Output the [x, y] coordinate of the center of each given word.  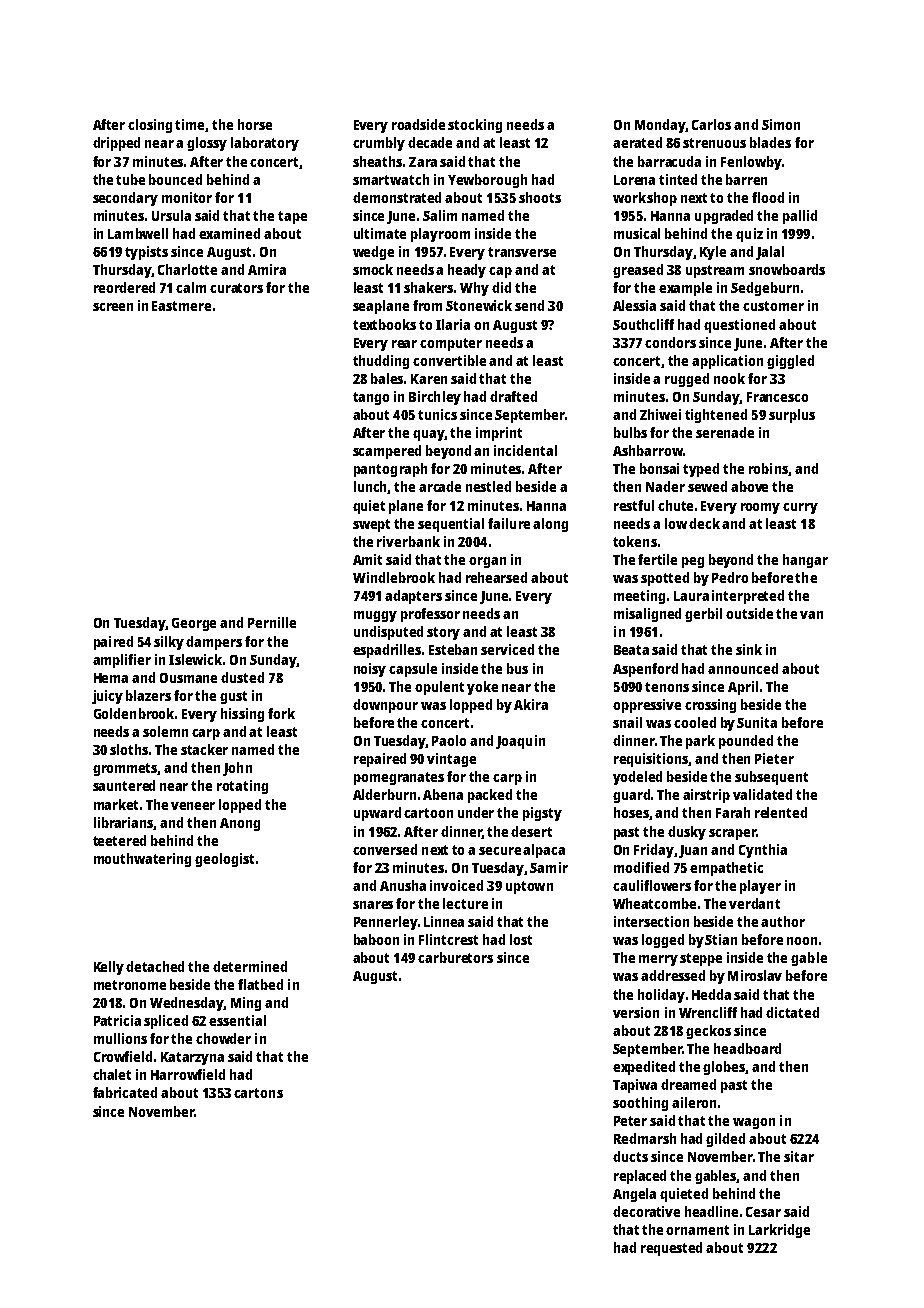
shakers [429, 287]
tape [292, 217]
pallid [800, 217]
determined [250, 966]
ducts [630, 1156]
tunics [437, 414]
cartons [258, 1093]
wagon [754, 1123]
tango [371, 398]
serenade [725, 432]
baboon [376, 939]
